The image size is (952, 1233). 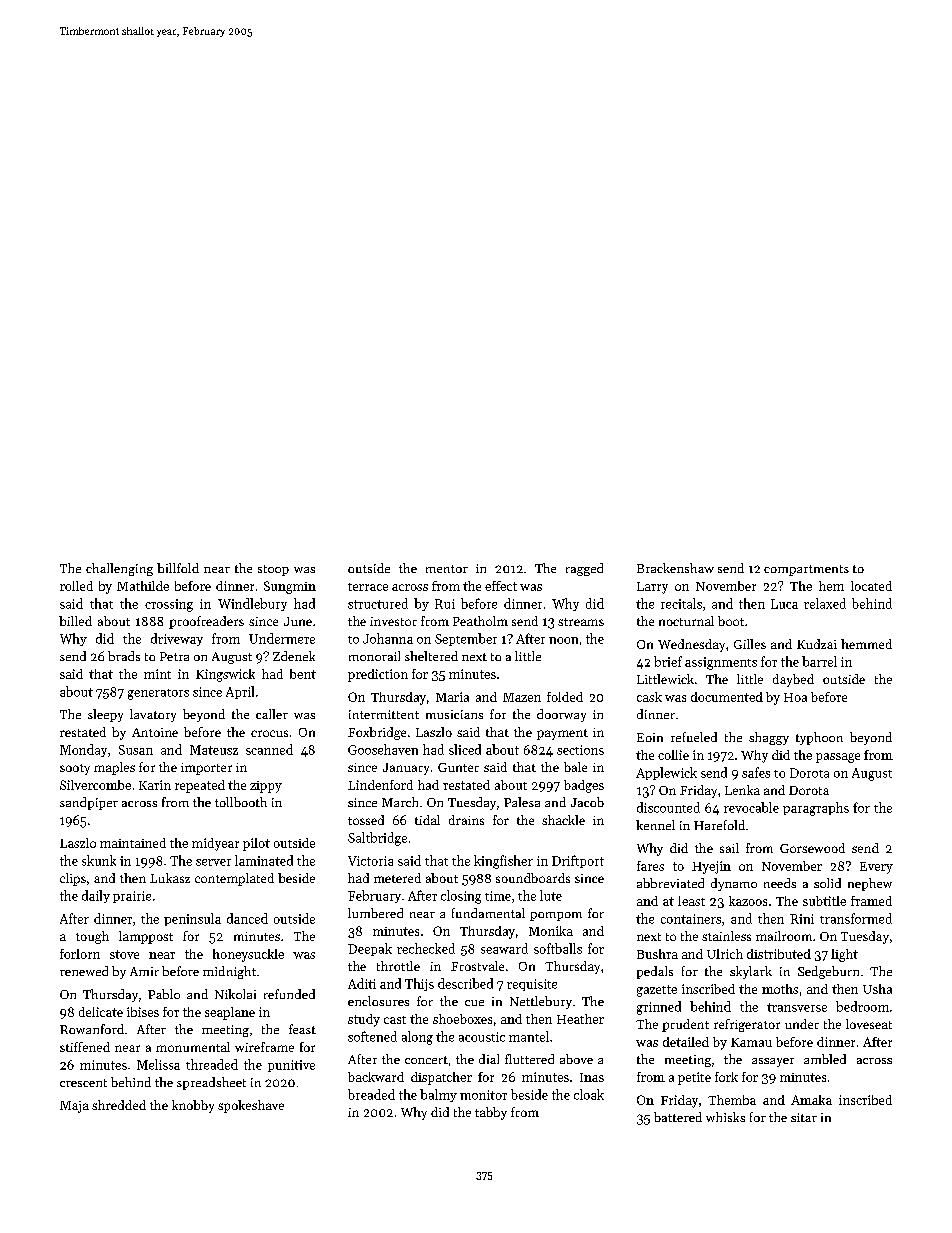 I want to click on Brackenshaw, so click(x=675, y=568).
